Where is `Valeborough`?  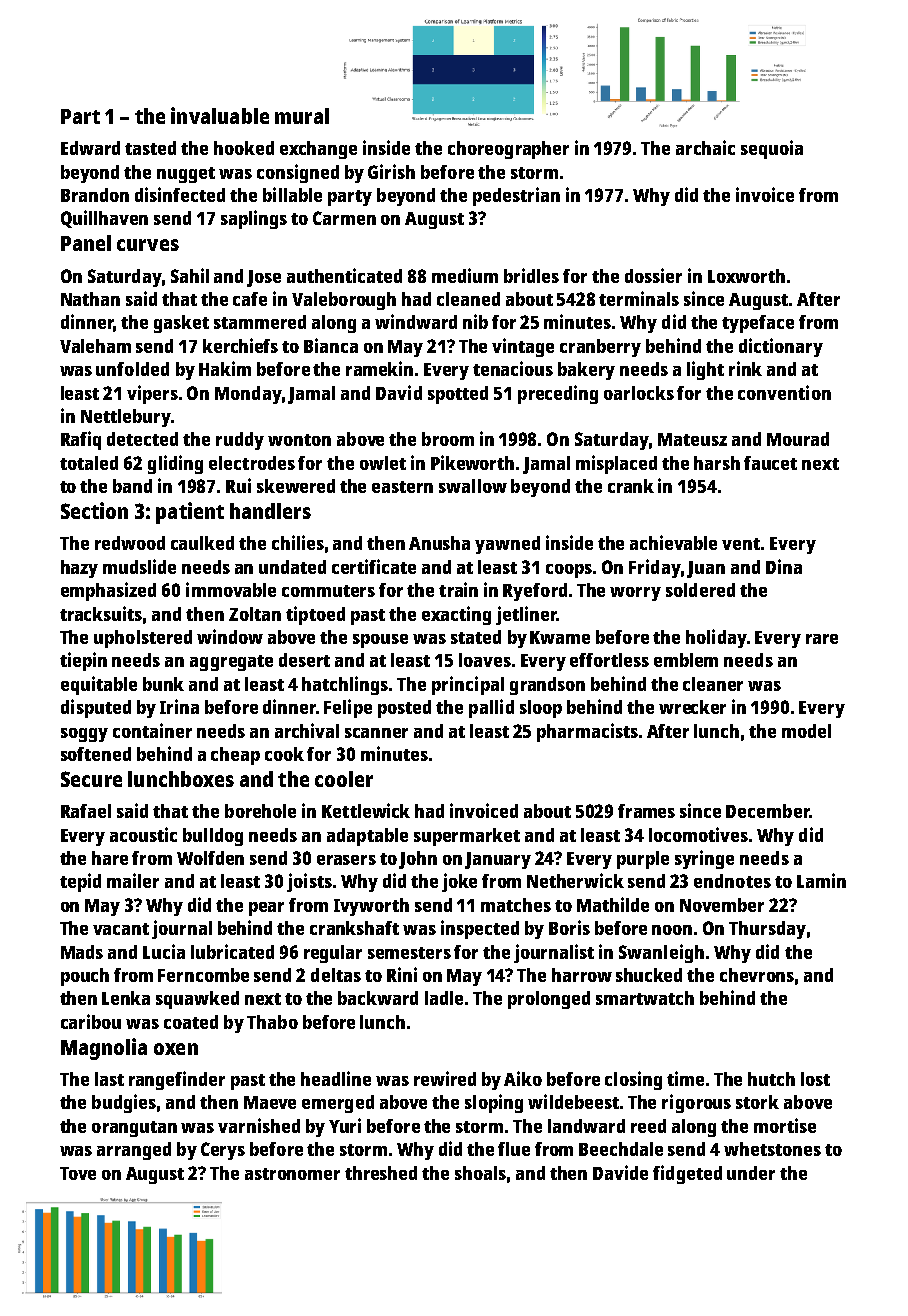 Valeborough is located at coordinates (344, 301).
